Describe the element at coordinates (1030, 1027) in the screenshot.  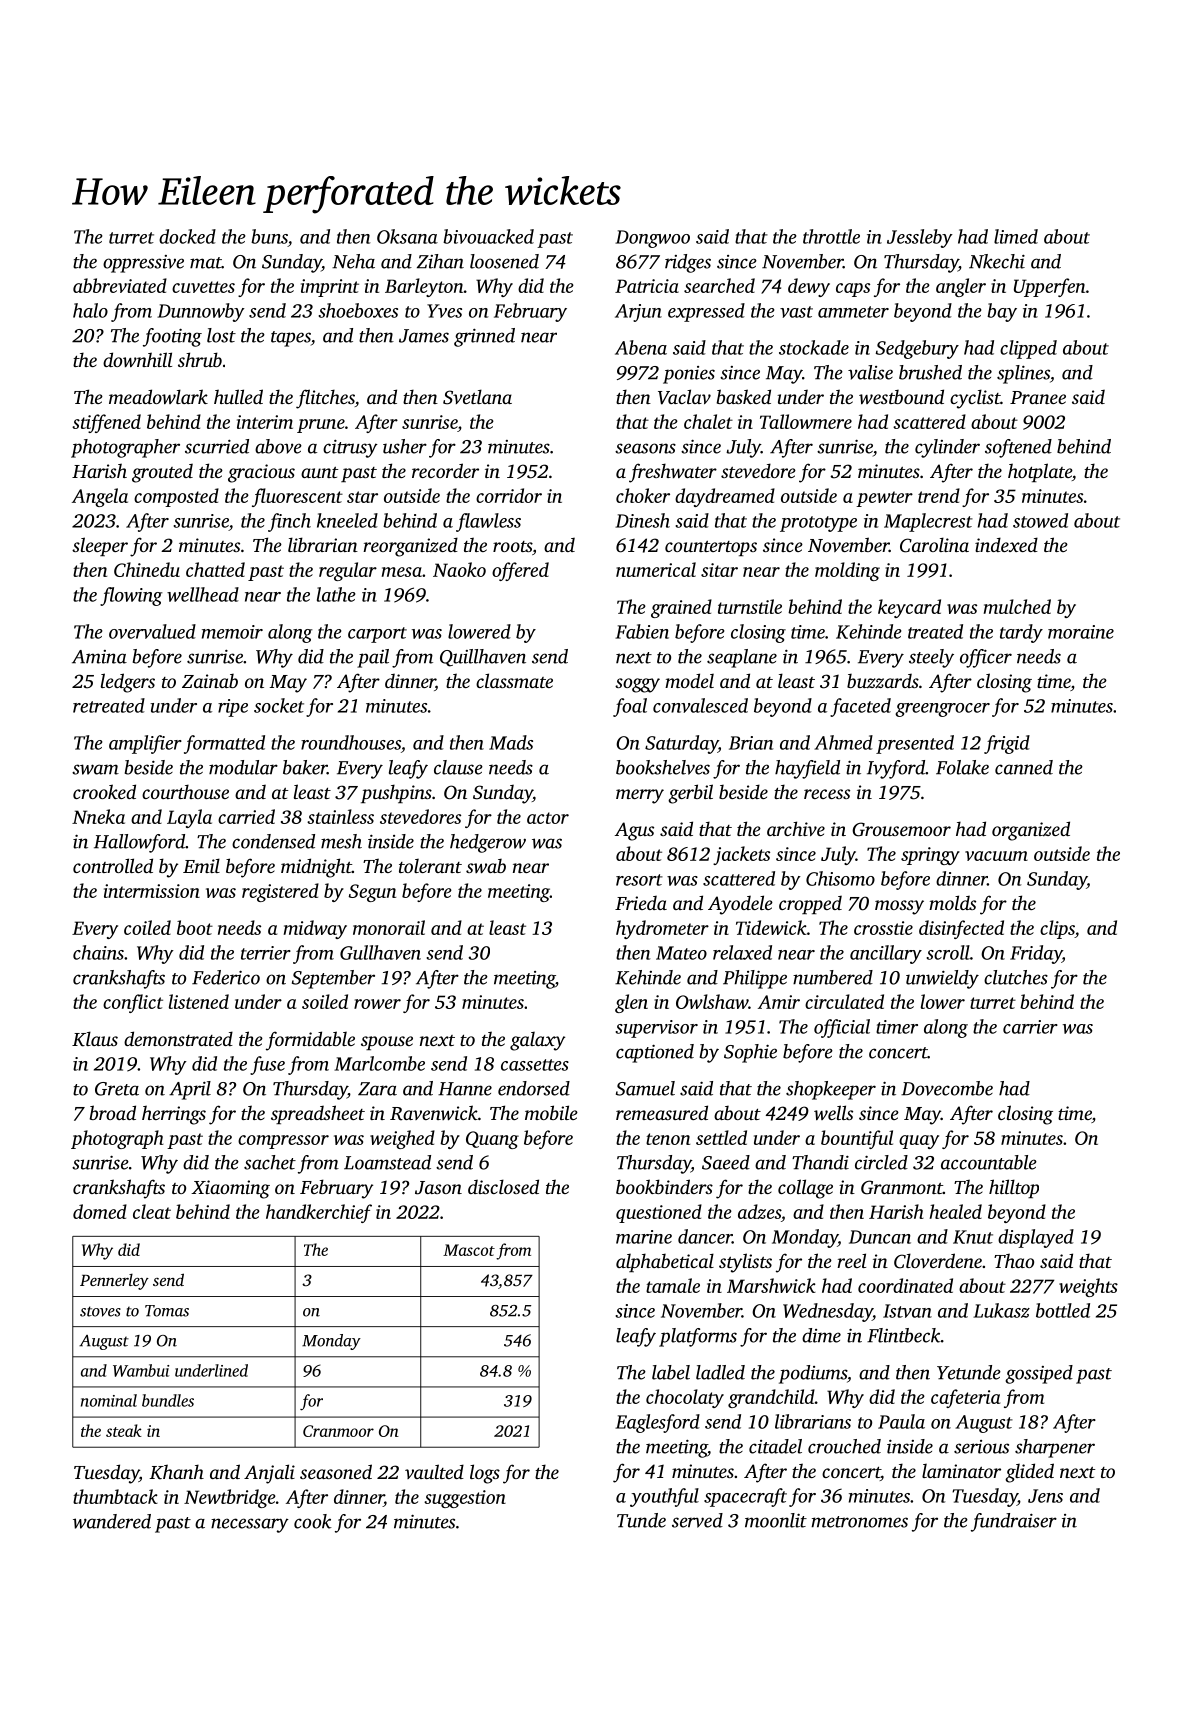
I see `carrier` at that location.
